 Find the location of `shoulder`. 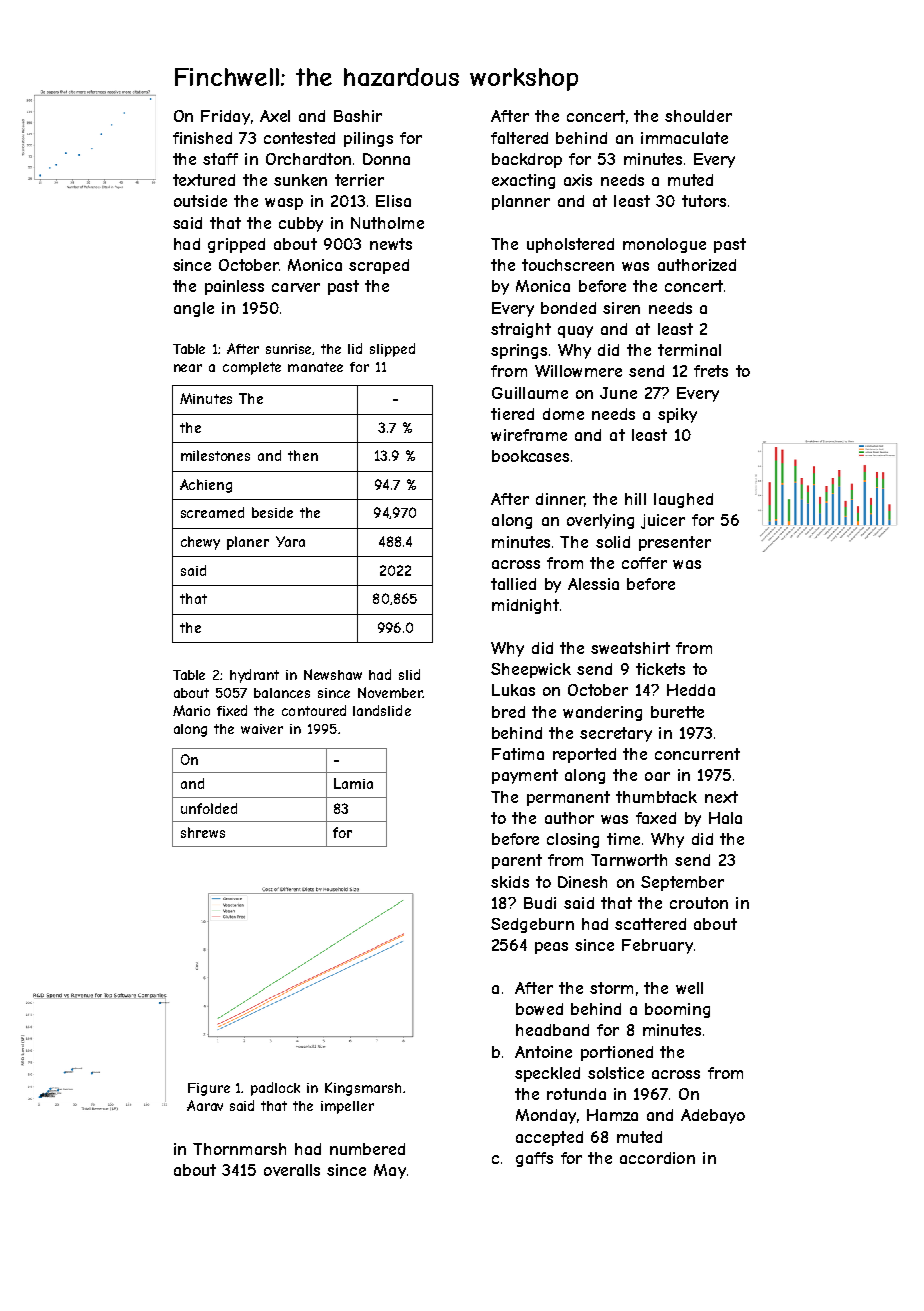

shoulder is located at coordinates (698, 116).
